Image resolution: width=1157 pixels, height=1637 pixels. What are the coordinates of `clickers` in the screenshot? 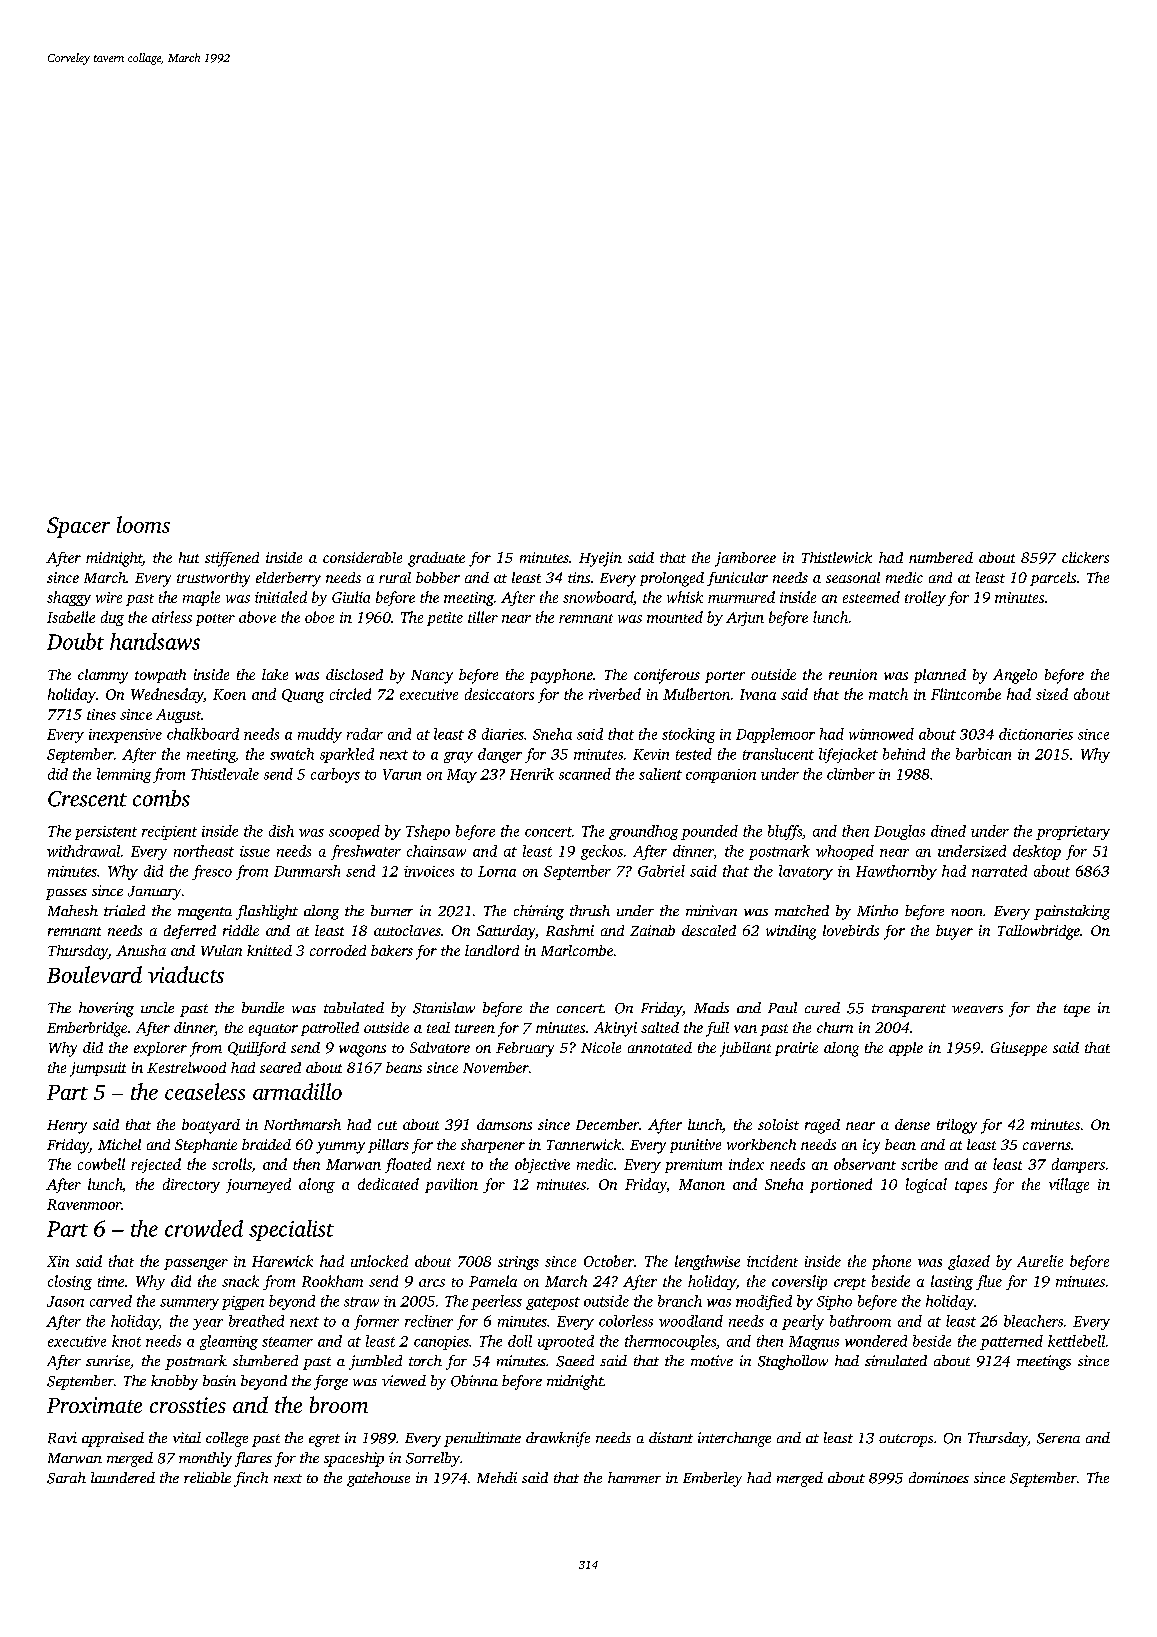 It's located at (1085, 557).
